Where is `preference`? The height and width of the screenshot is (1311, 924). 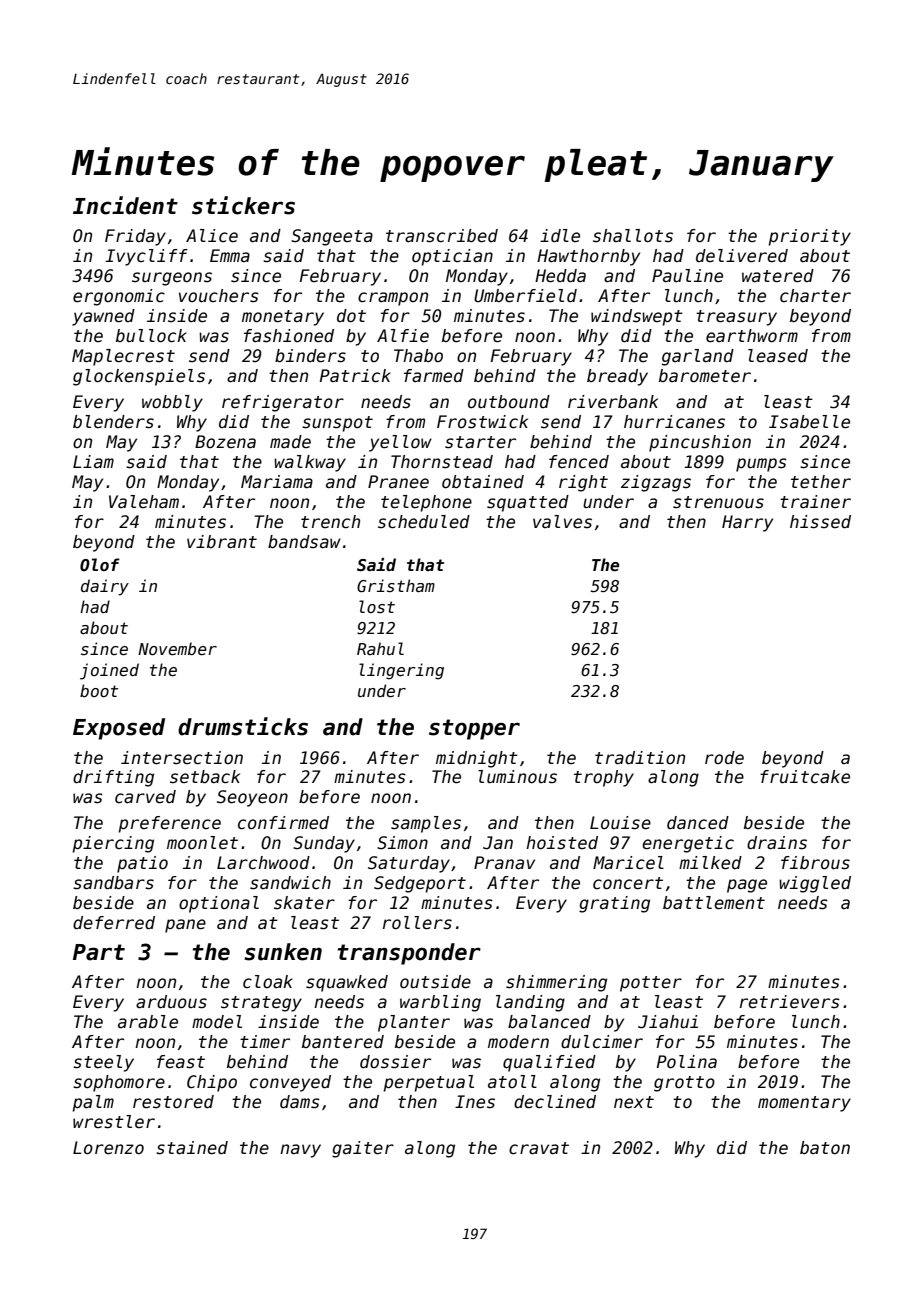 preference is located at coordinates (169, 824).
